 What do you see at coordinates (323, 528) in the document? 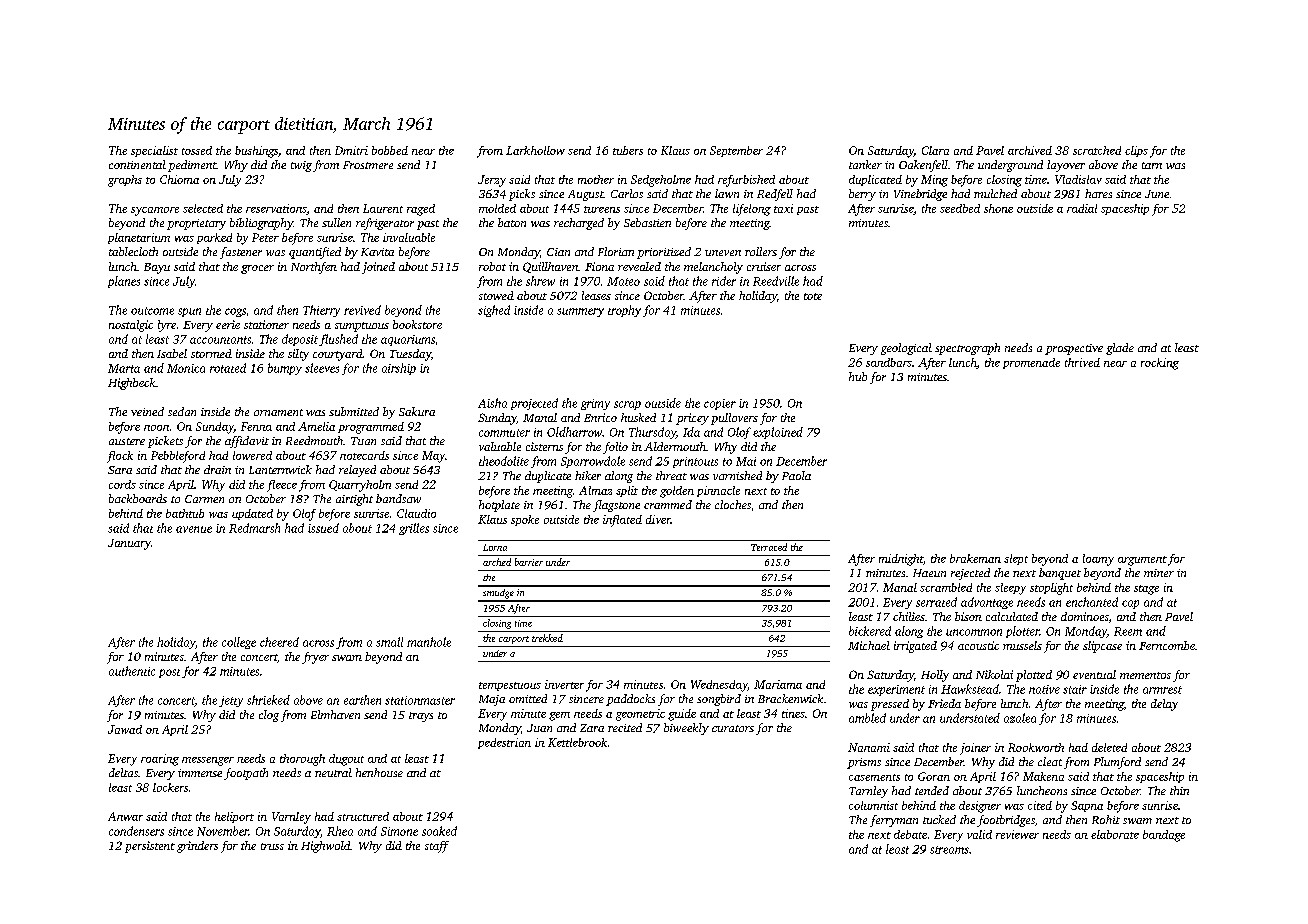
I see `issued` at bounding box center [323, 528].
